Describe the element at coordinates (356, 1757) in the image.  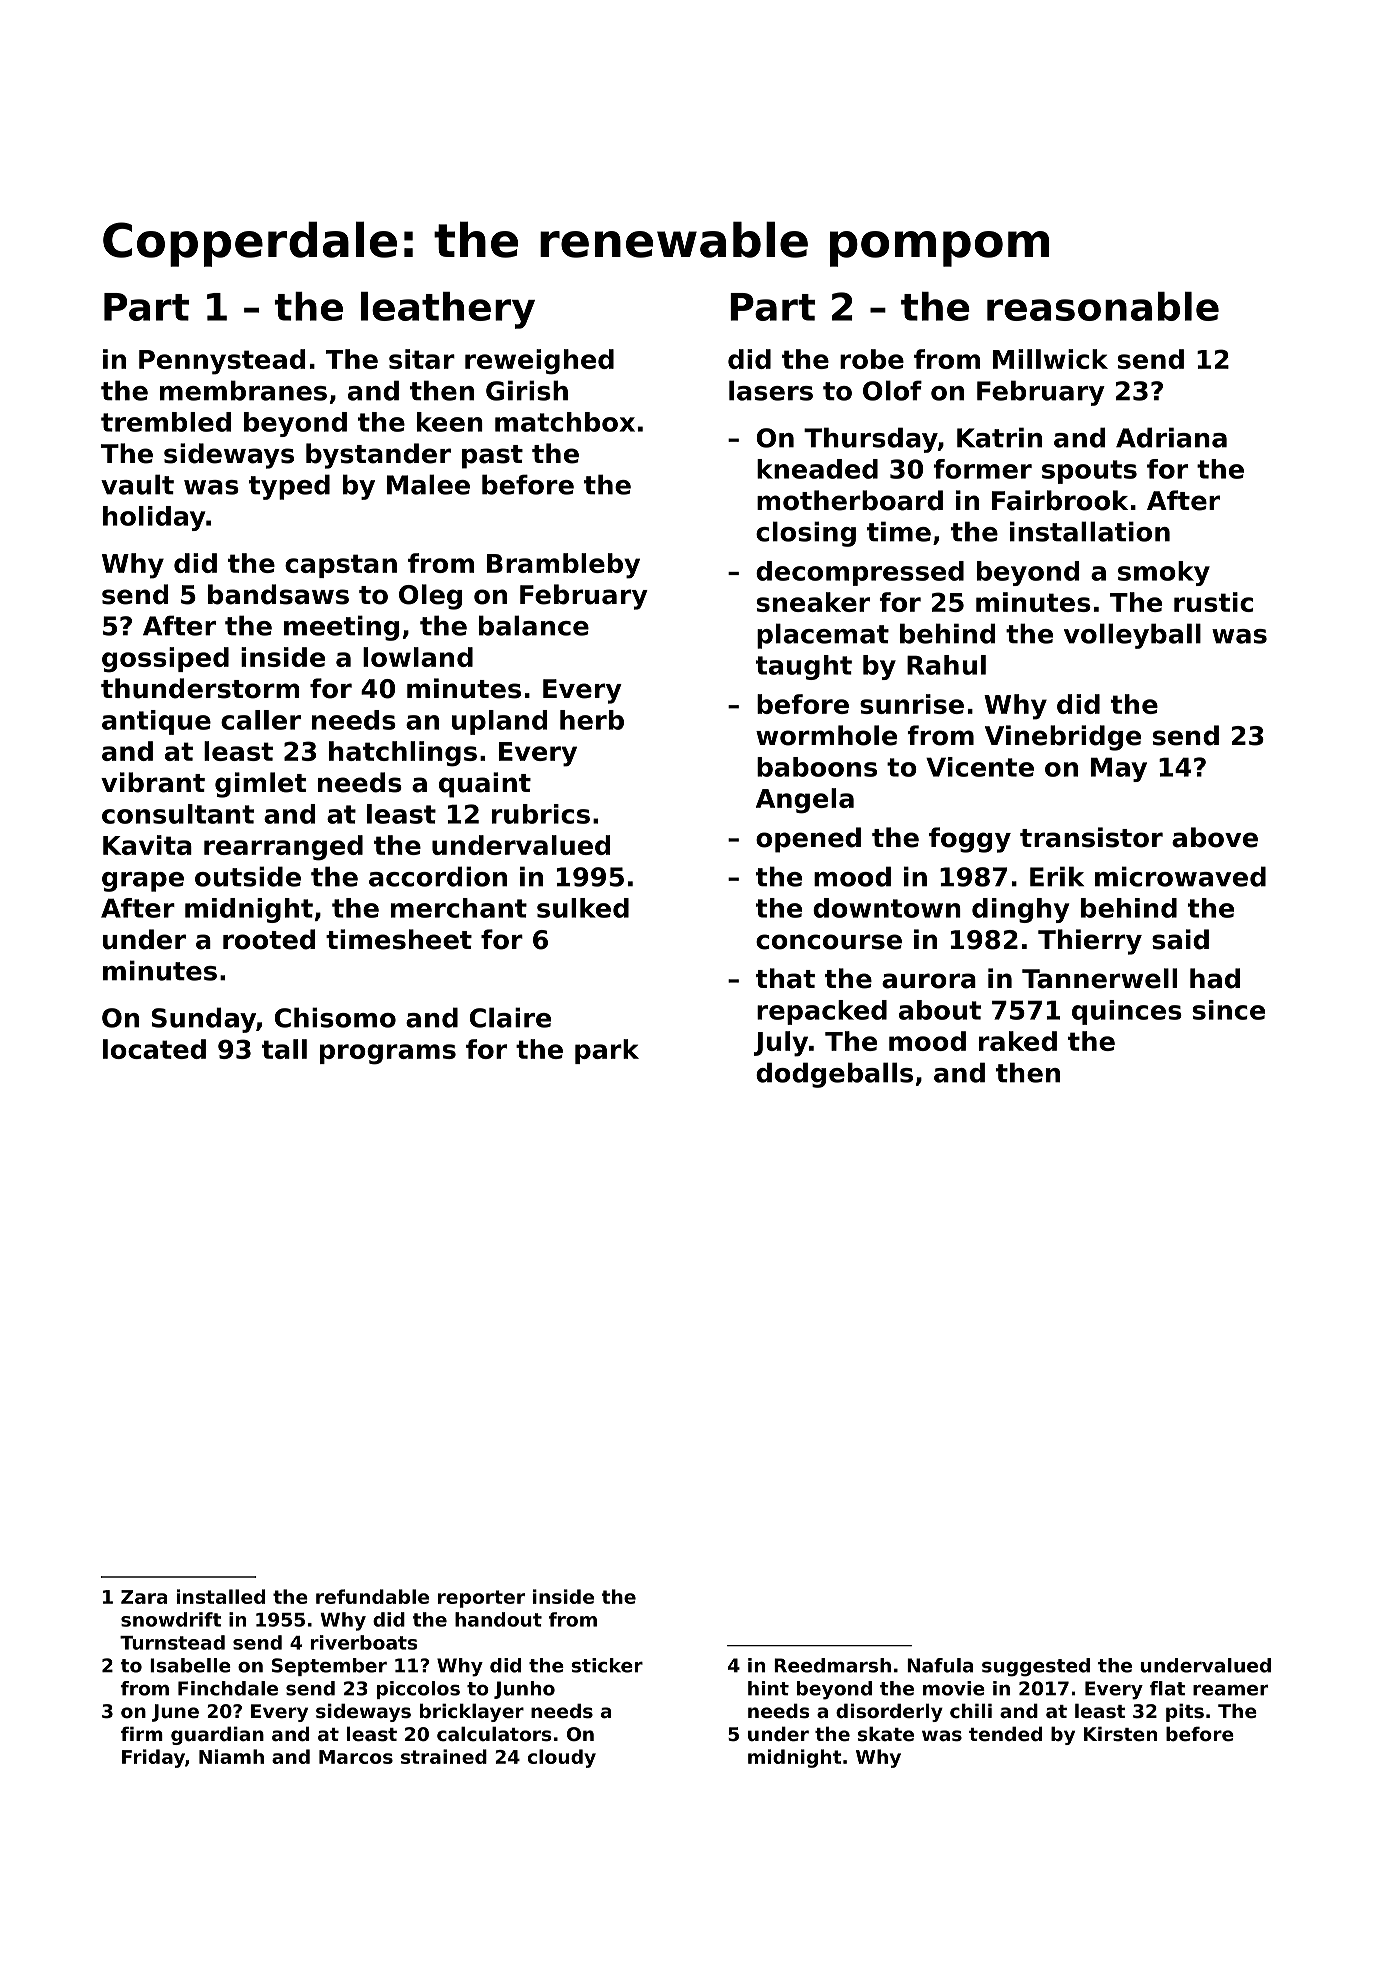
I see `Marcos` at that location.
